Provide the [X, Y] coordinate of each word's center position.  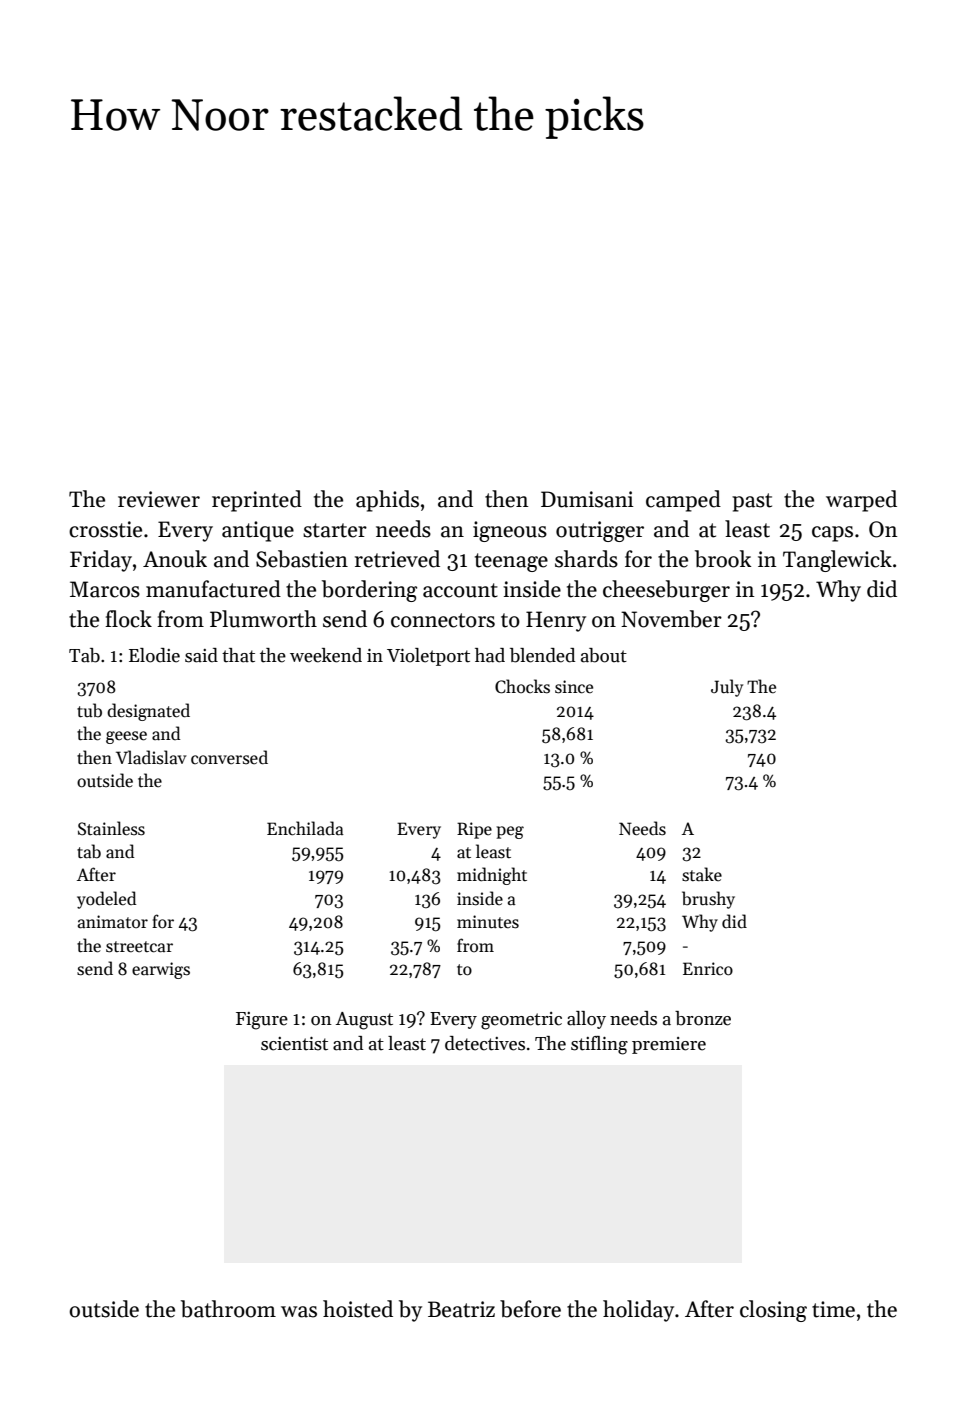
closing [773, 1311]
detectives [485, 1043]
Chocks [522, 686]
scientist [294, 1044]
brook [723, 559]
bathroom [228, 1309]
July [727, 688]
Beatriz [461, 1309]
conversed [229, 757]
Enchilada [305, 828]
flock [128, 619]
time [833, 1309]
